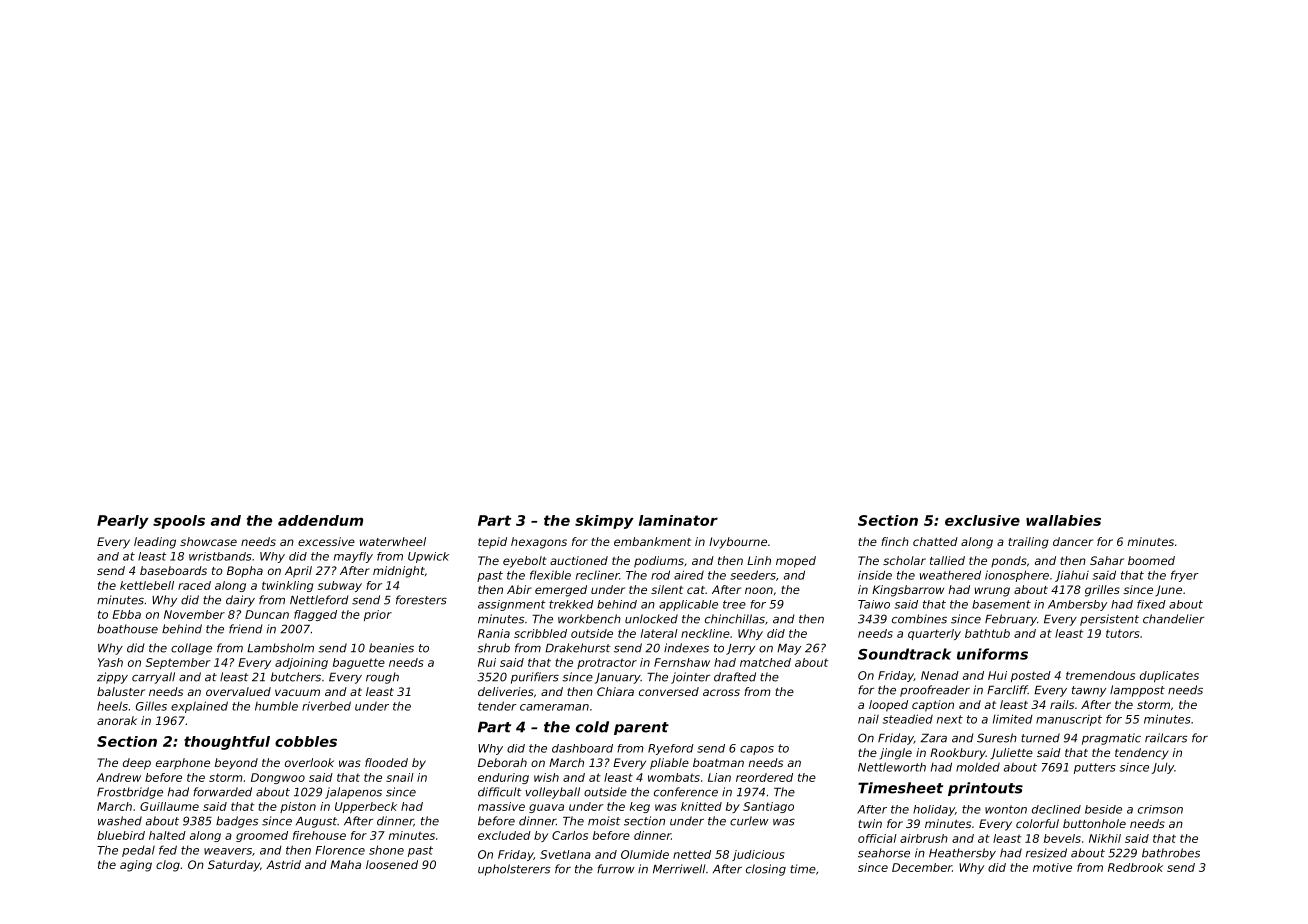  What do you see at coordinates (764, 777) in the page?
I see `reordered` at bounding box center [764, 777].
